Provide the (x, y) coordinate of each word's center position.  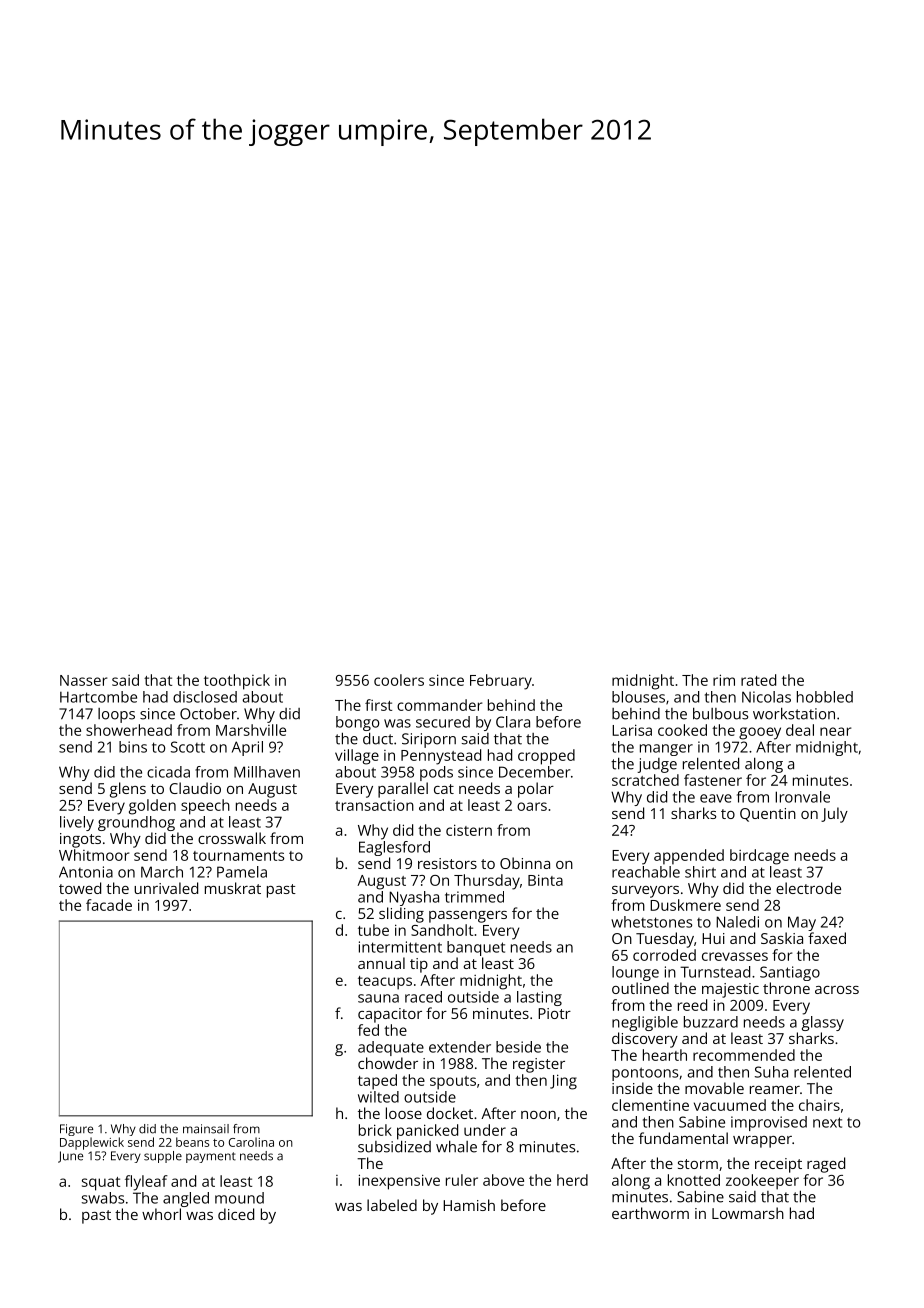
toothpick (237, 682)
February (501, 682)
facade (109, 905)
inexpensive (399, 1182)
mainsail (206, 1129)
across (837, 990)
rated (758, 680)
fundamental (683, 1138)
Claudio (195, 788)
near (835, 731)
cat (444, 789)
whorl (161, 1214)
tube (373, 930)
